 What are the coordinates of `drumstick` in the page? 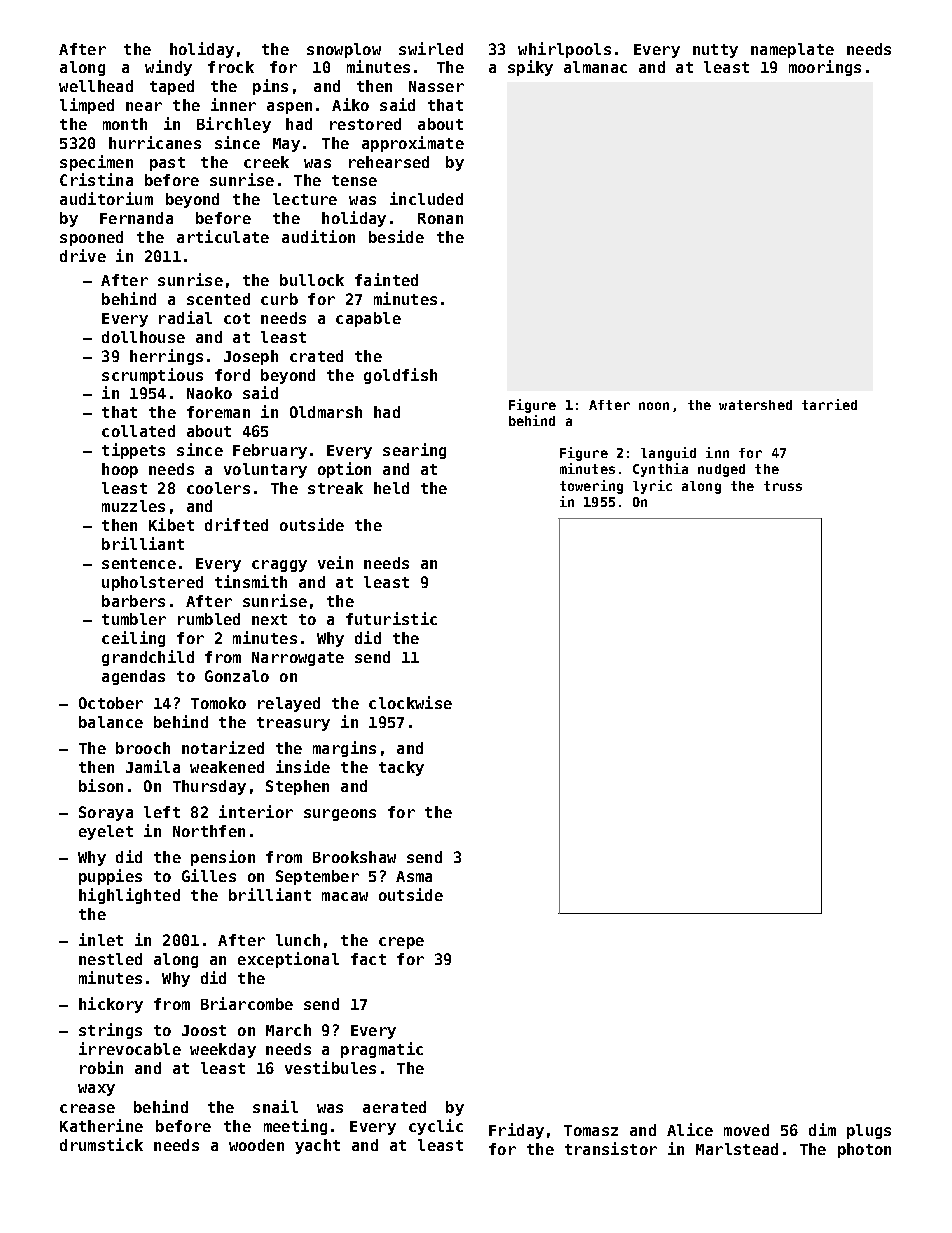 It's located at (101, 1144).
